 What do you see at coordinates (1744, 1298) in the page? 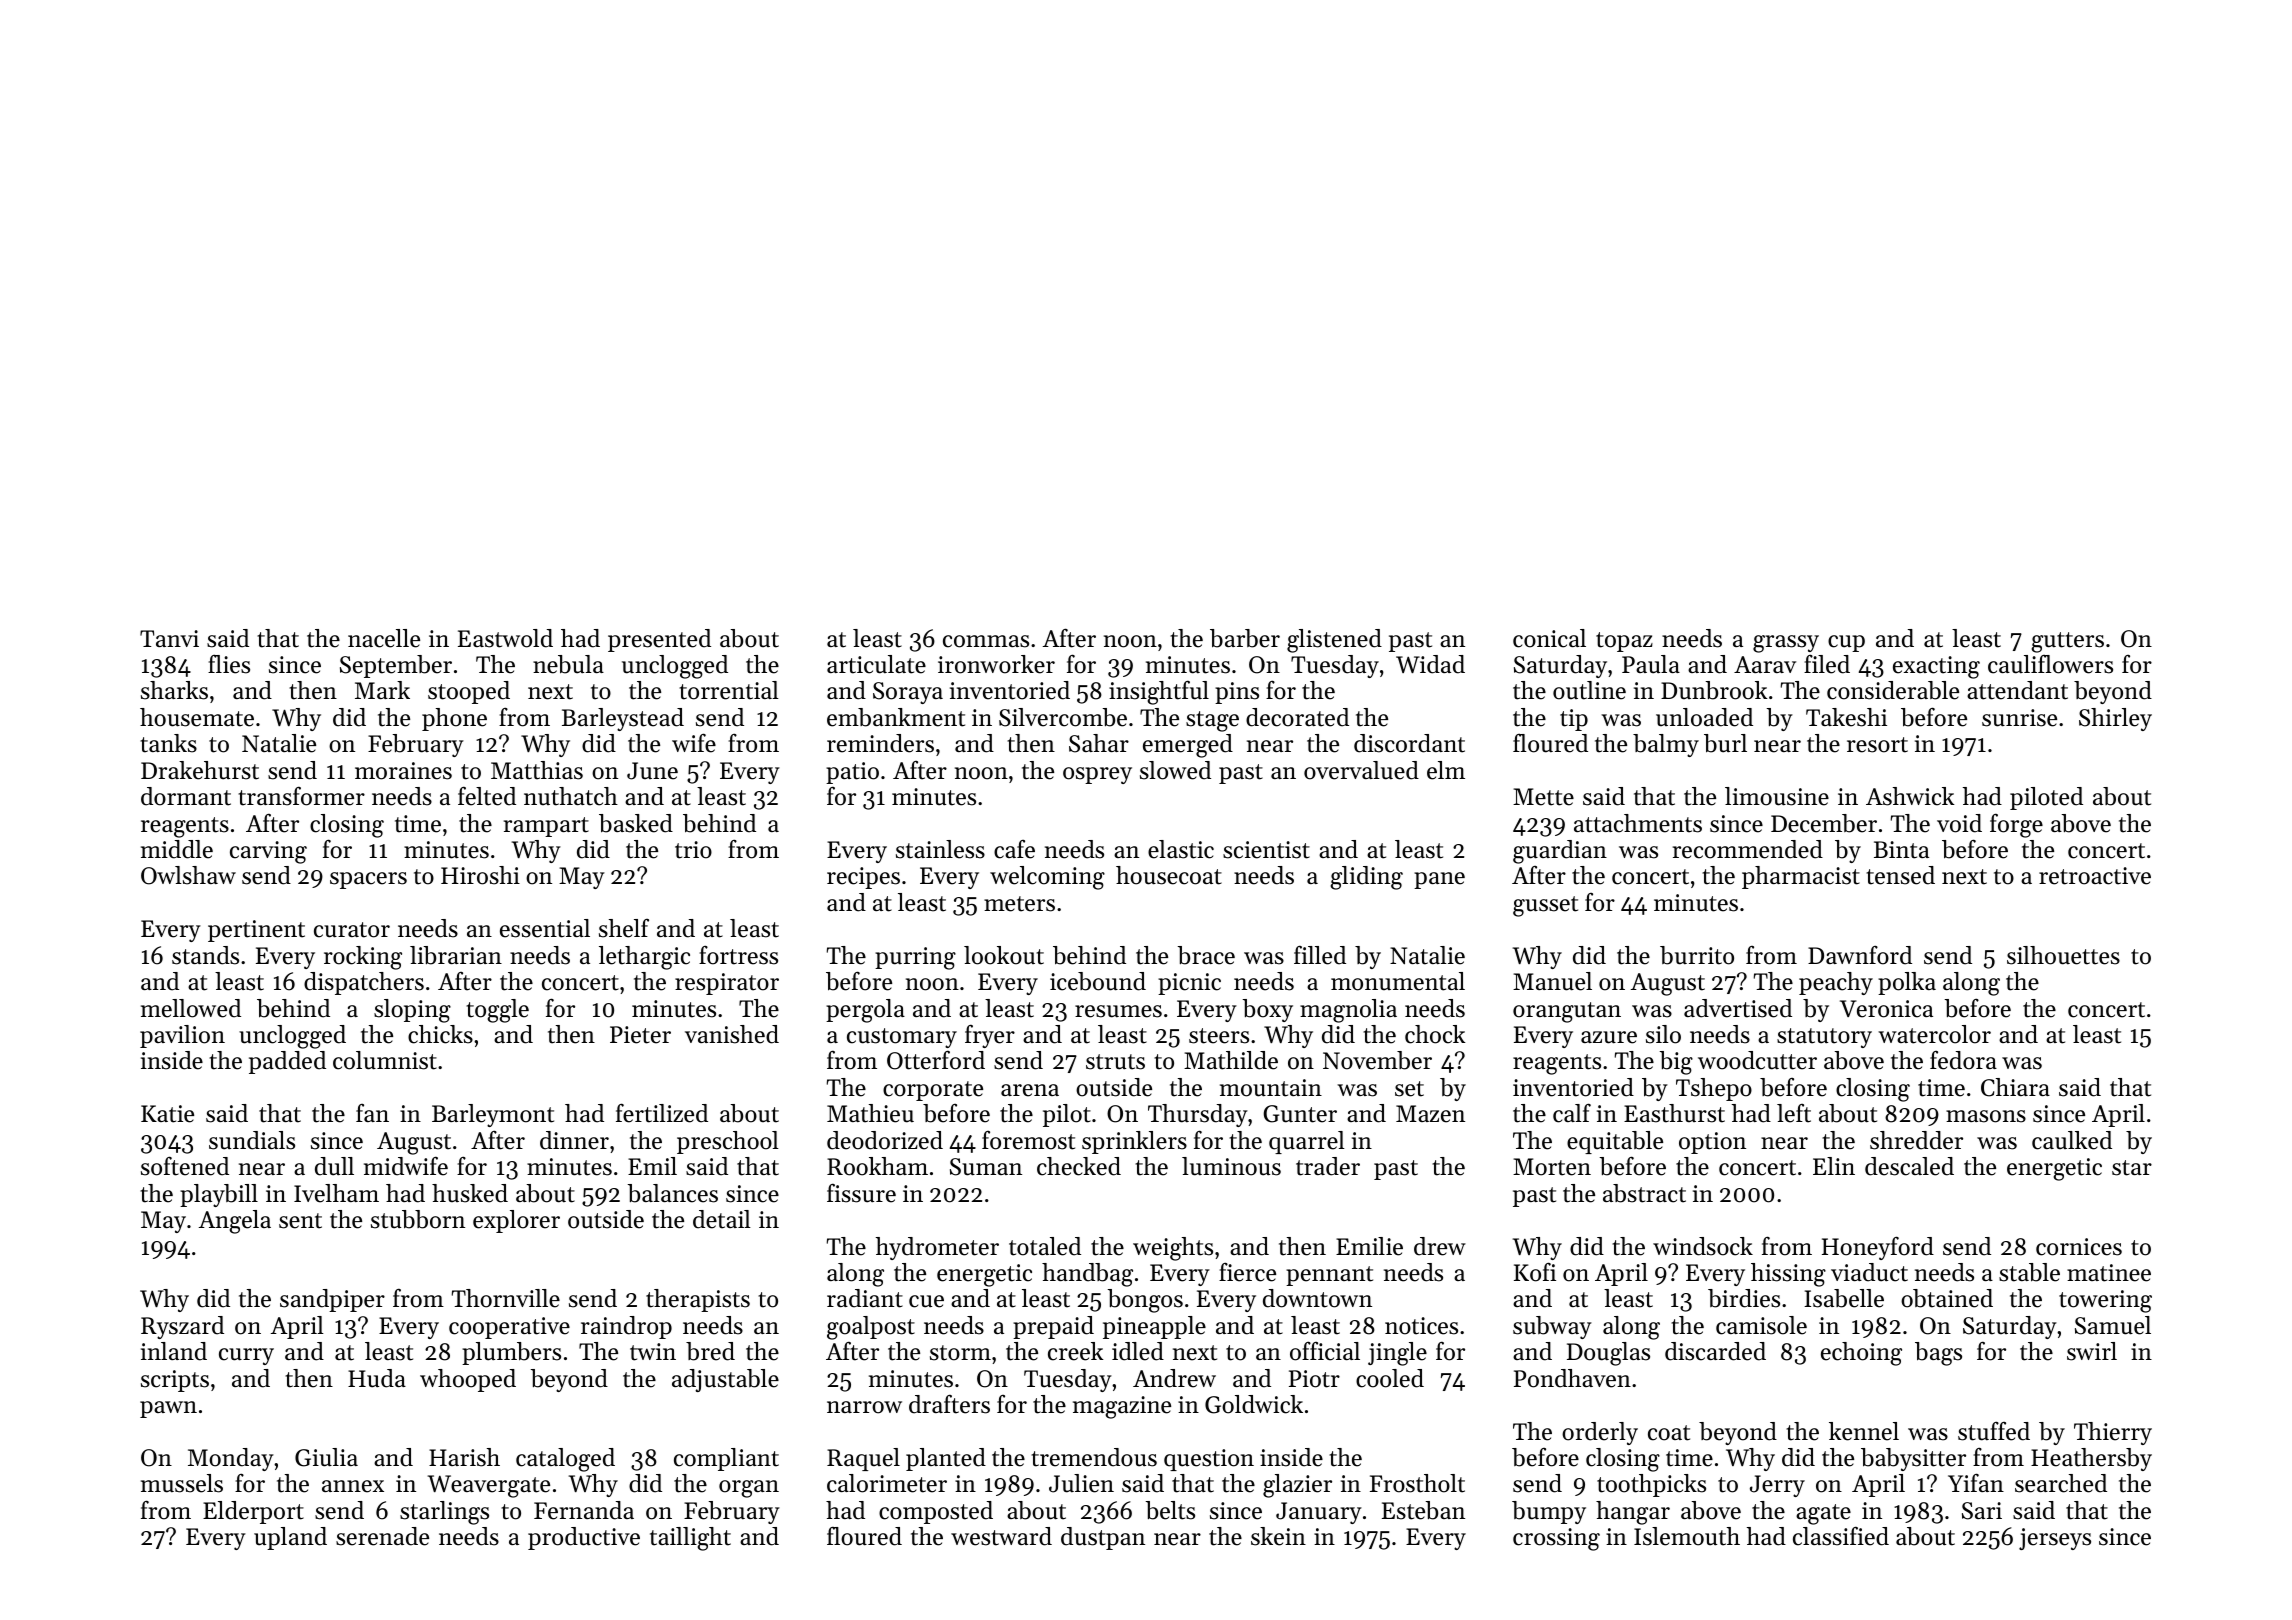
I see `birdies` at bounding box center [1744, 1298].
